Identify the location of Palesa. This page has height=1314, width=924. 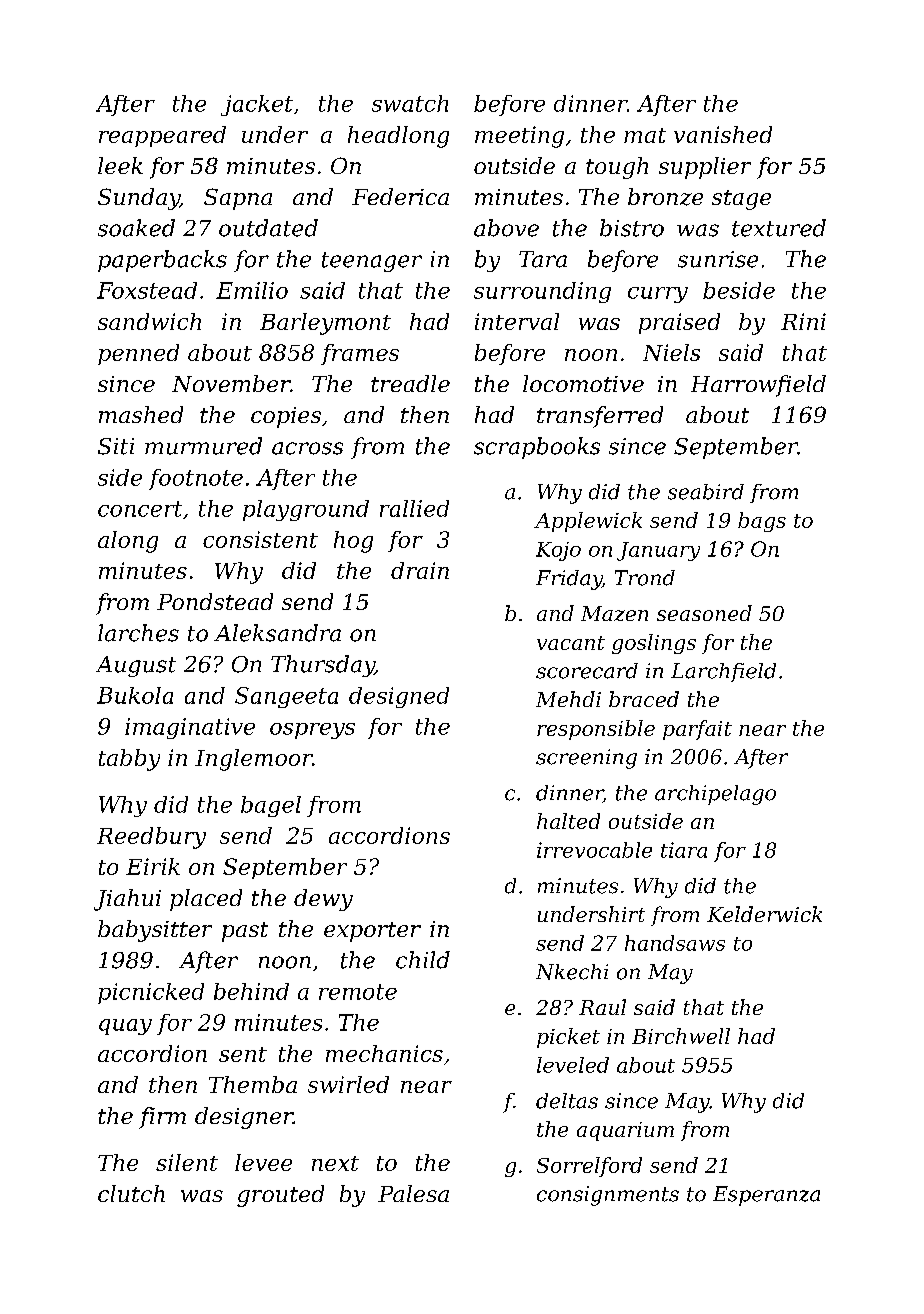
(413, 1193).
